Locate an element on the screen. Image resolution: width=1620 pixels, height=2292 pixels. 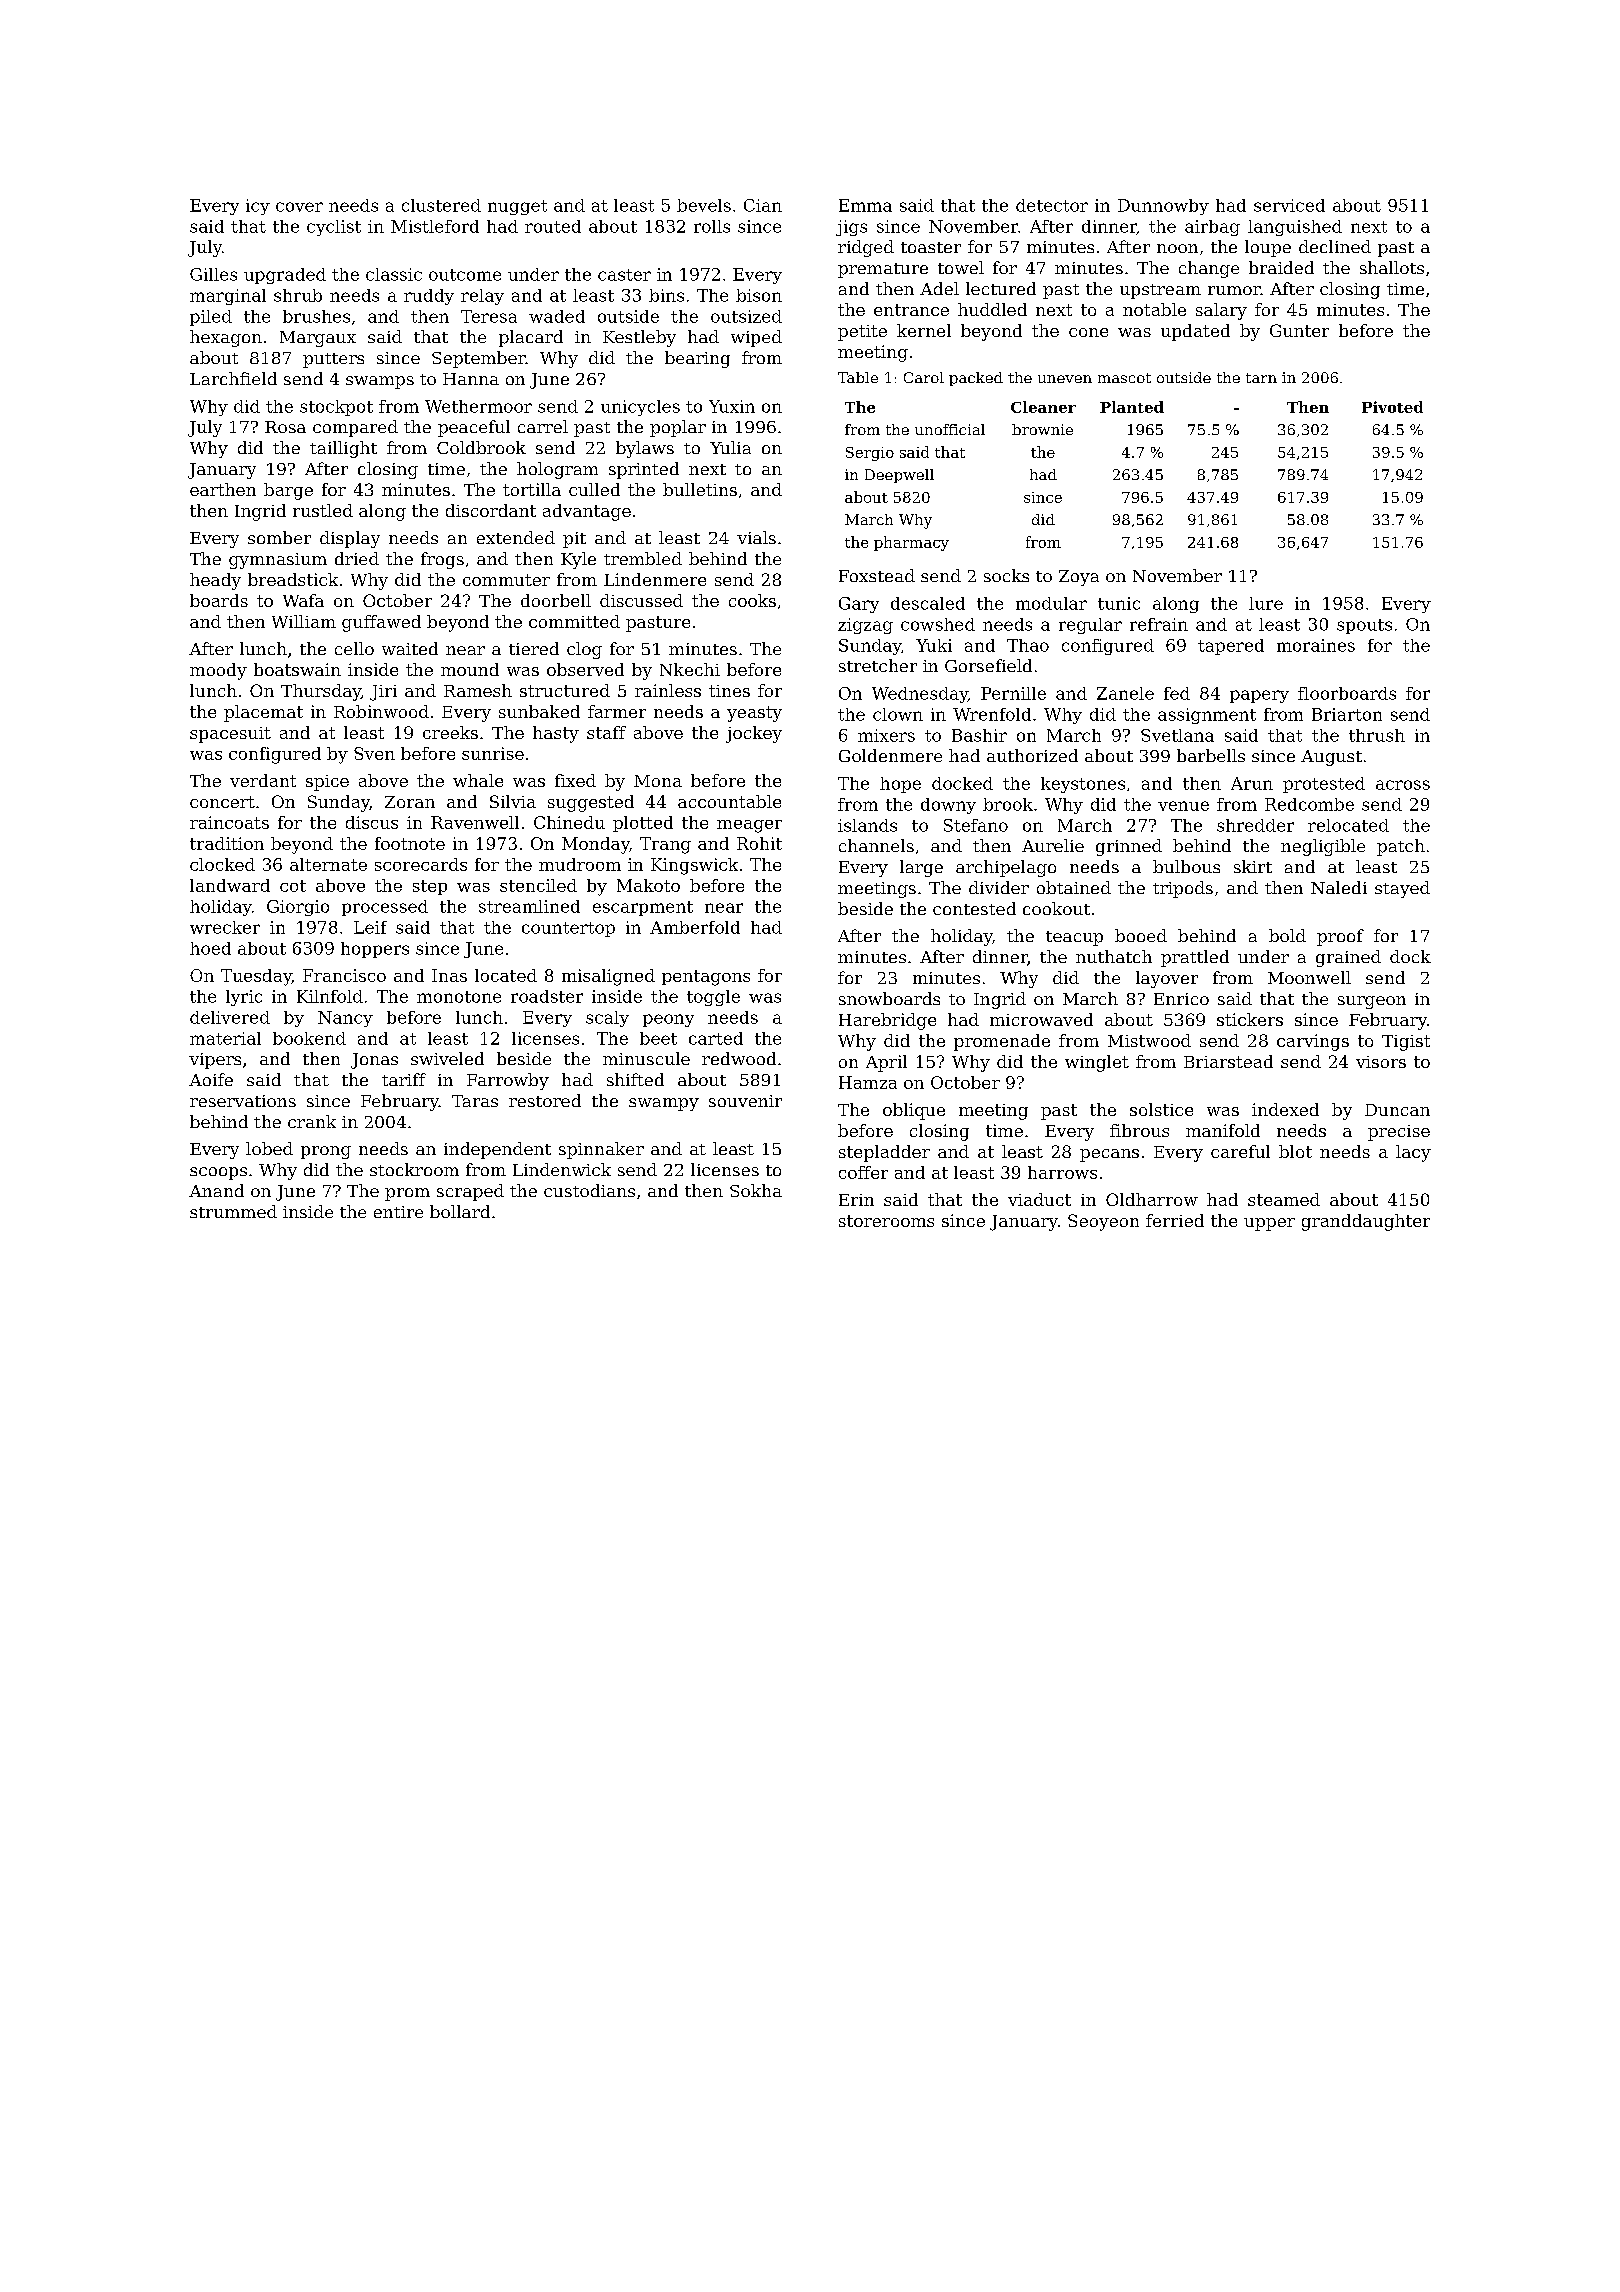
pecans is located at coordinates (1109, 1155).
